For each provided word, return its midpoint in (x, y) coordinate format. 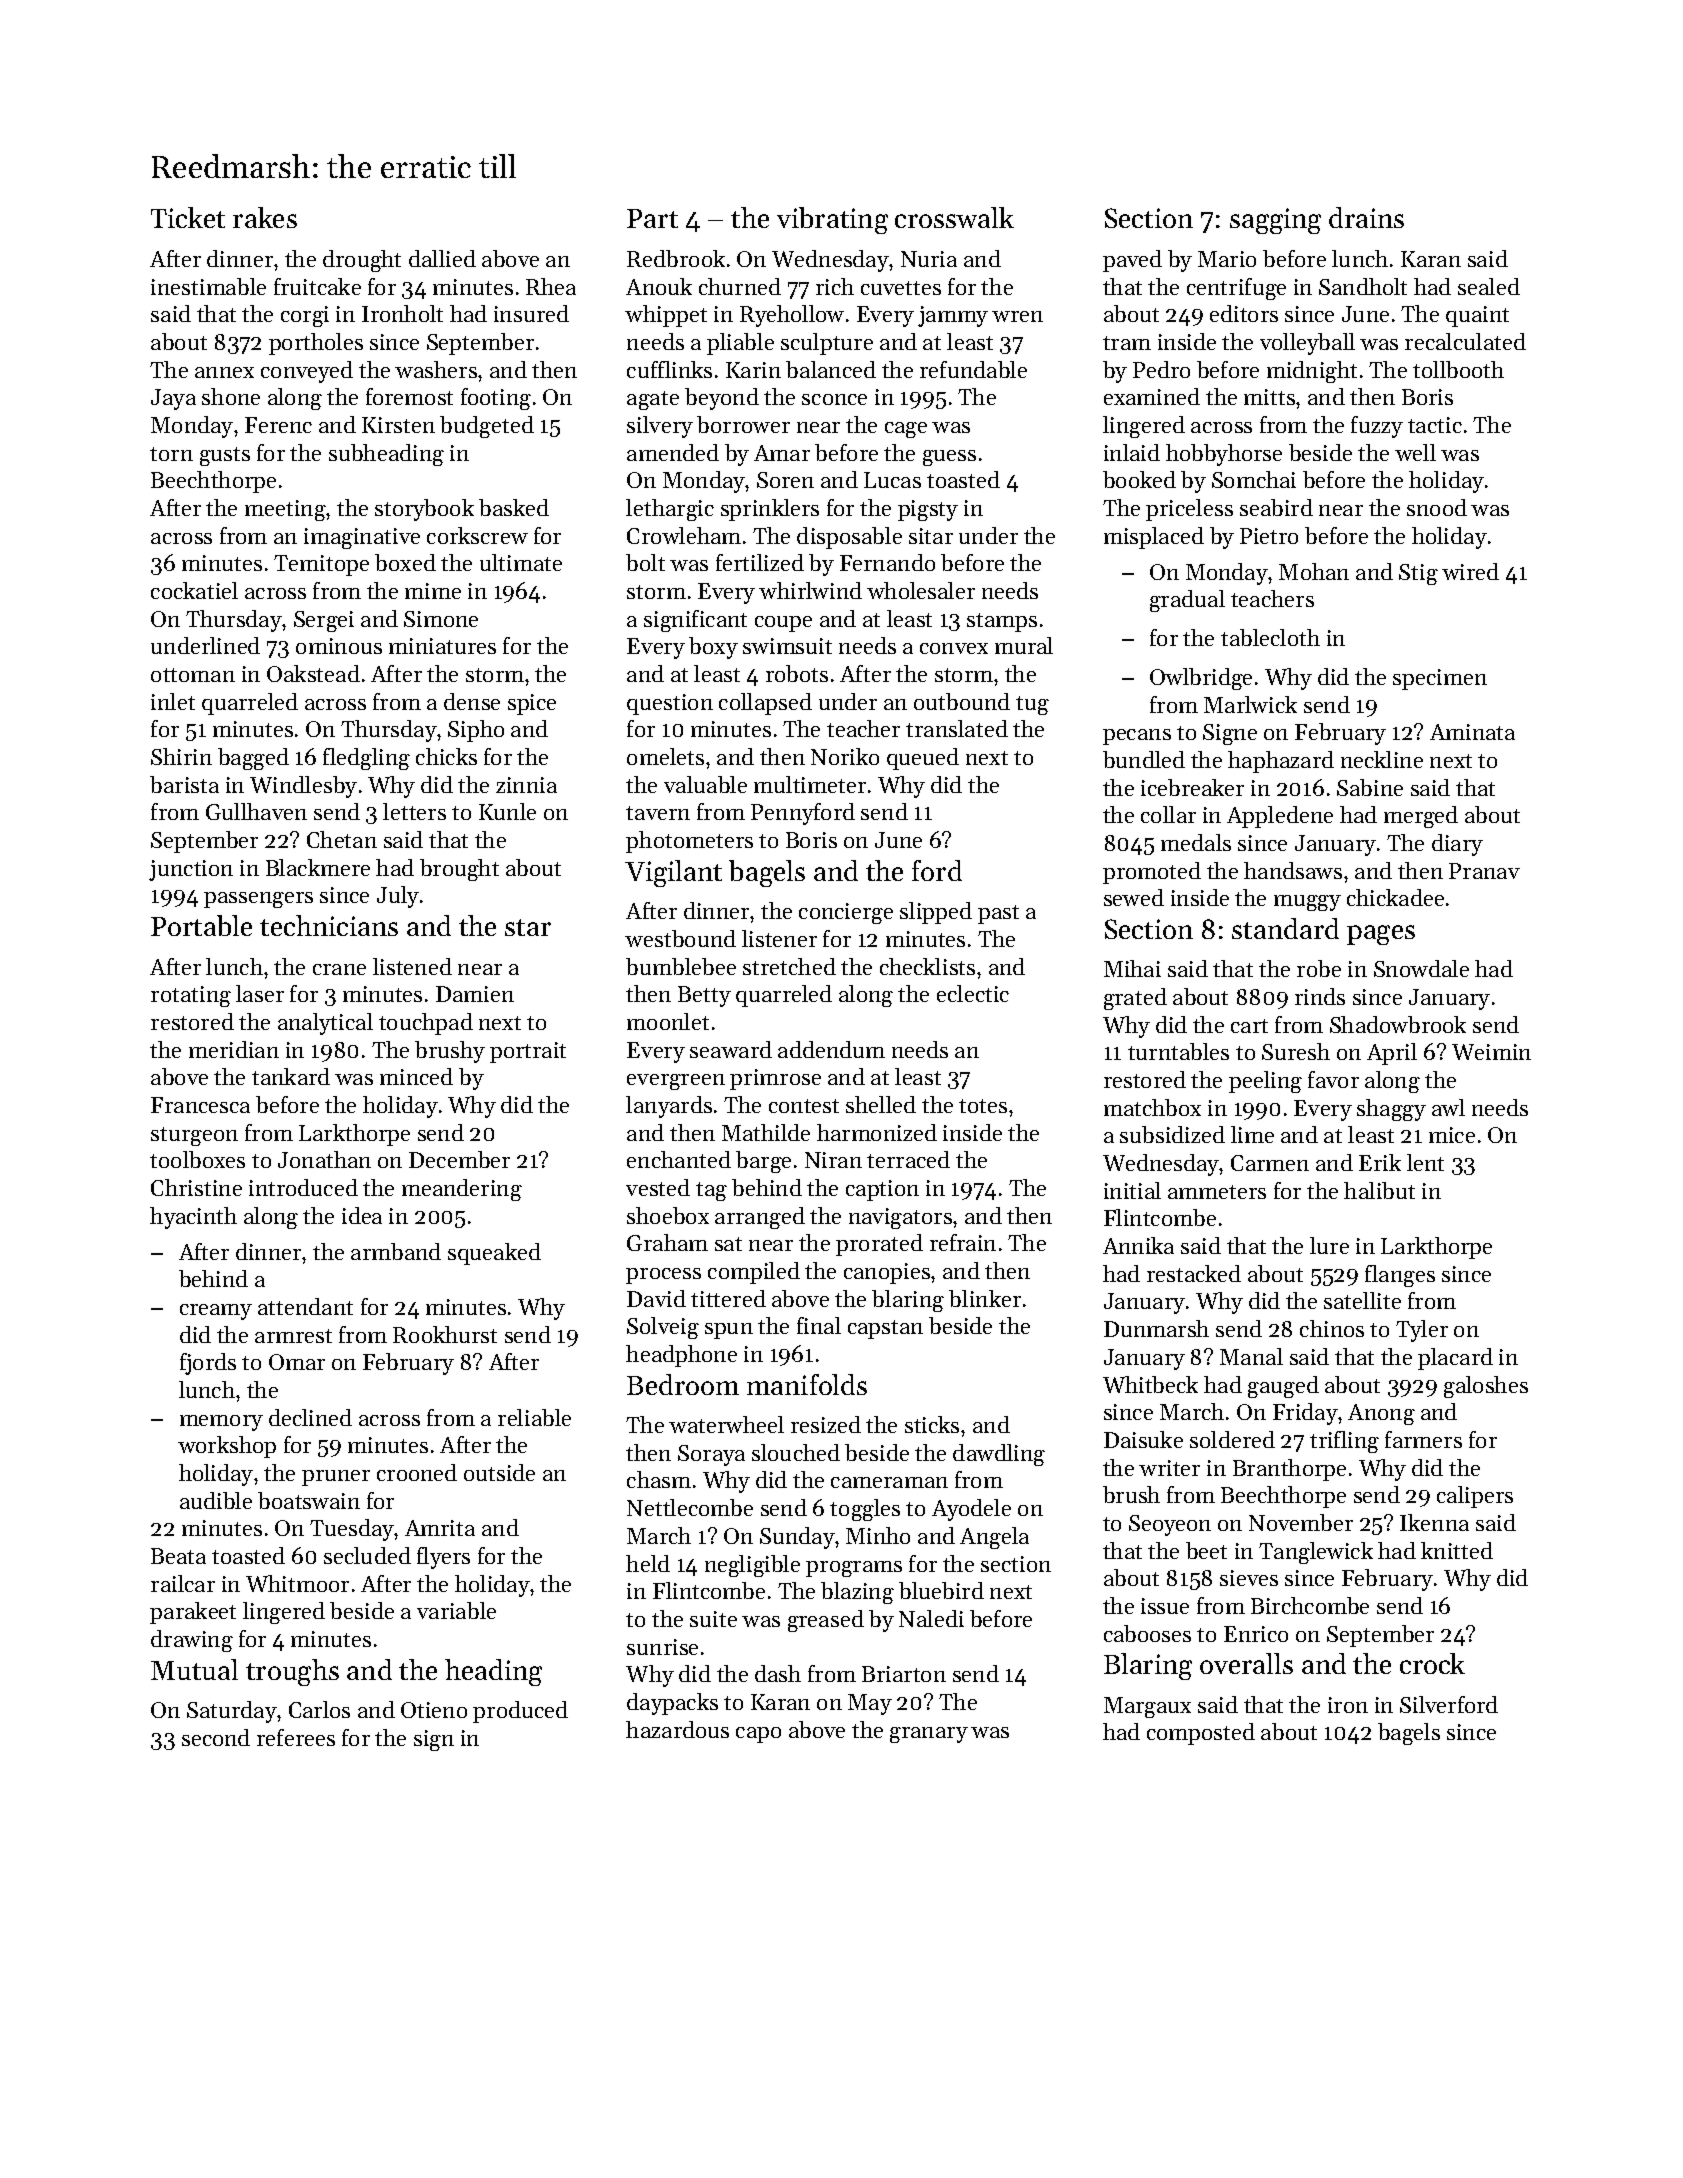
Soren (785, 480)
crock (1432, 1663)
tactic (1435, 425)
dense (472, 701)
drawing (192, 1641)
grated (1135, 999)
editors (1244, 313)
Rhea (551, 286)
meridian (234, 1049)
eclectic (973, 993)
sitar (931, 536)
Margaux (1147, 1707)
